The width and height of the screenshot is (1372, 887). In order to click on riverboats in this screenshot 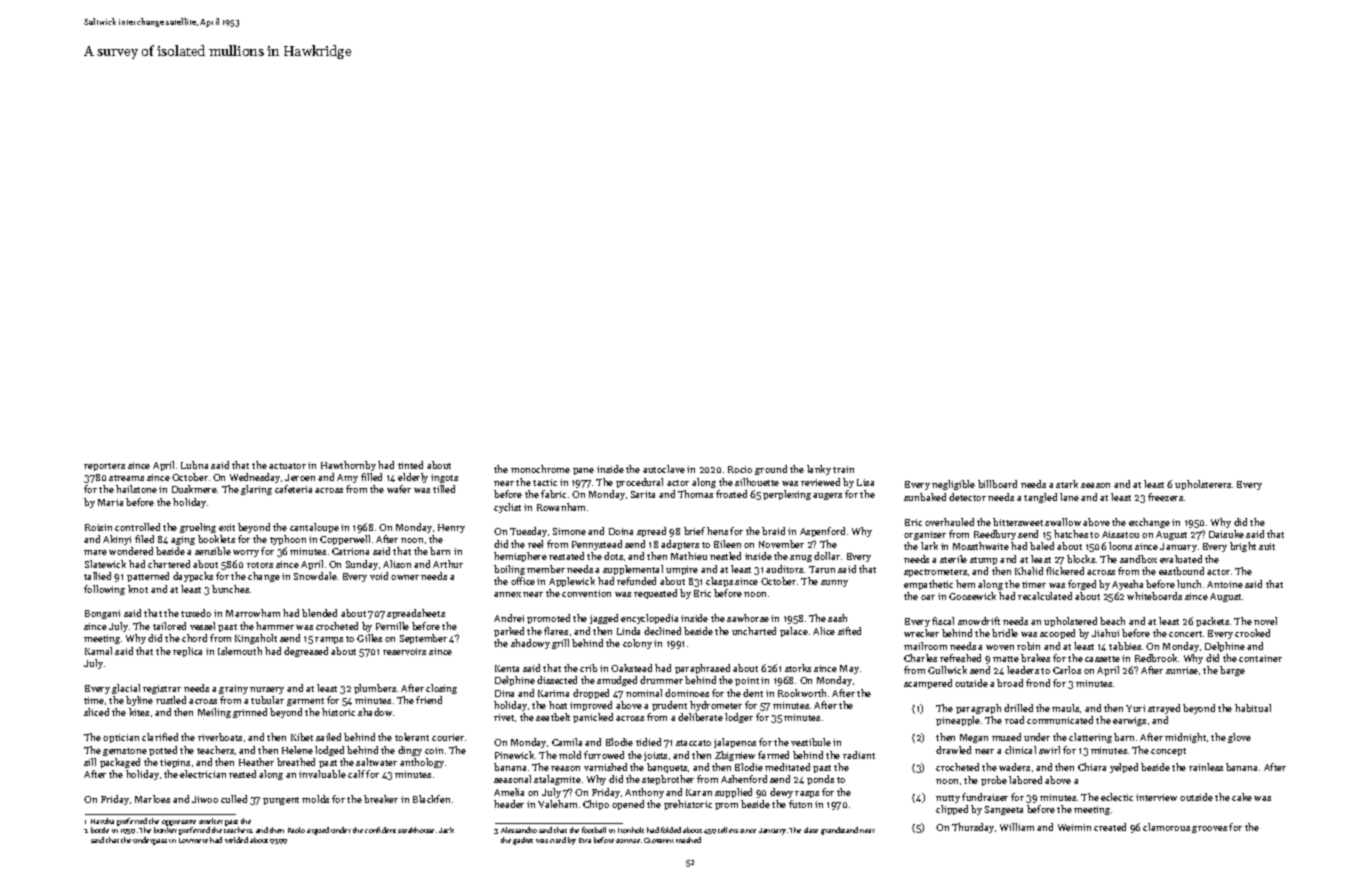, I will do `click(220, 737)`.
